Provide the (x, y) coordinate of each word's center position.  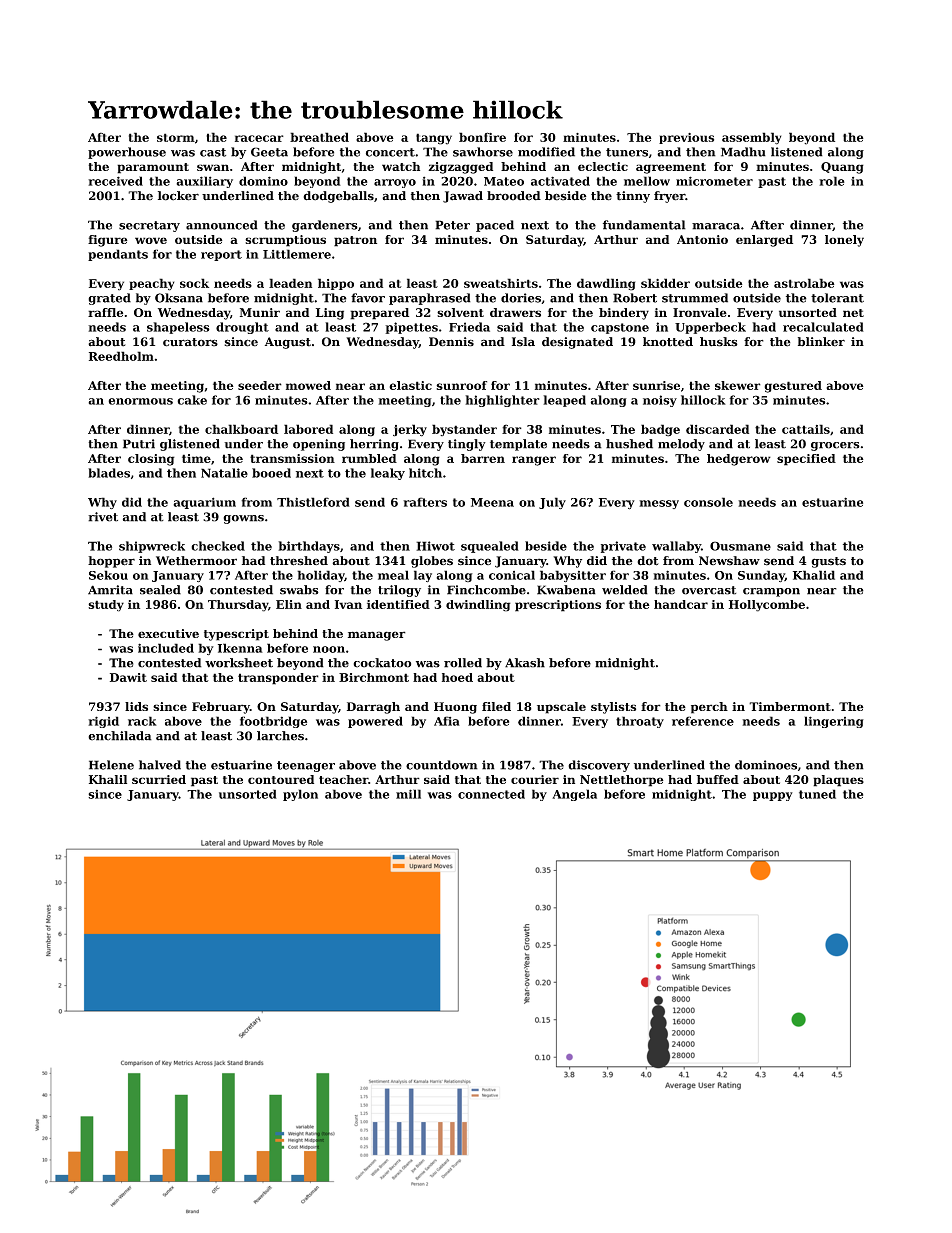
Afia (447, 721)
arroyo (395, 183)
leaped (564, 401)
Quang (842, 168)
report (221, 255)
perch (709, 708)
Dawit (128, 677)
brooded (514, 196)
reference (703, 721)
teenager (306, 766)
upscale (561, 708)
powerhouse (127, 153)
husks (719, 342)
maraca (716, 226)
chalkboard (241, 429)
